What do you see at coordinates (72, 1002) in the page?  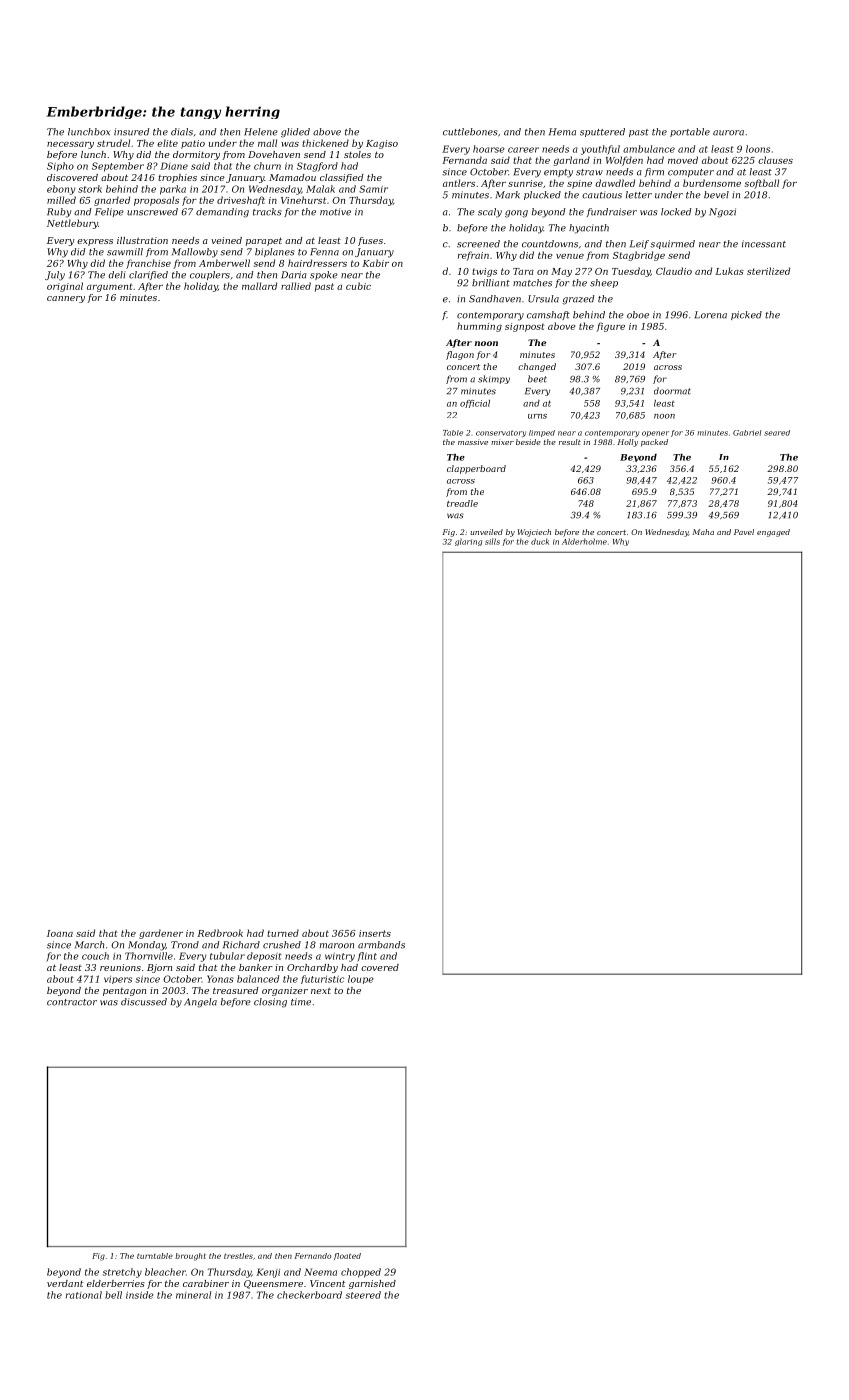 I see `contractor` at bounding box center [72, 1002].
